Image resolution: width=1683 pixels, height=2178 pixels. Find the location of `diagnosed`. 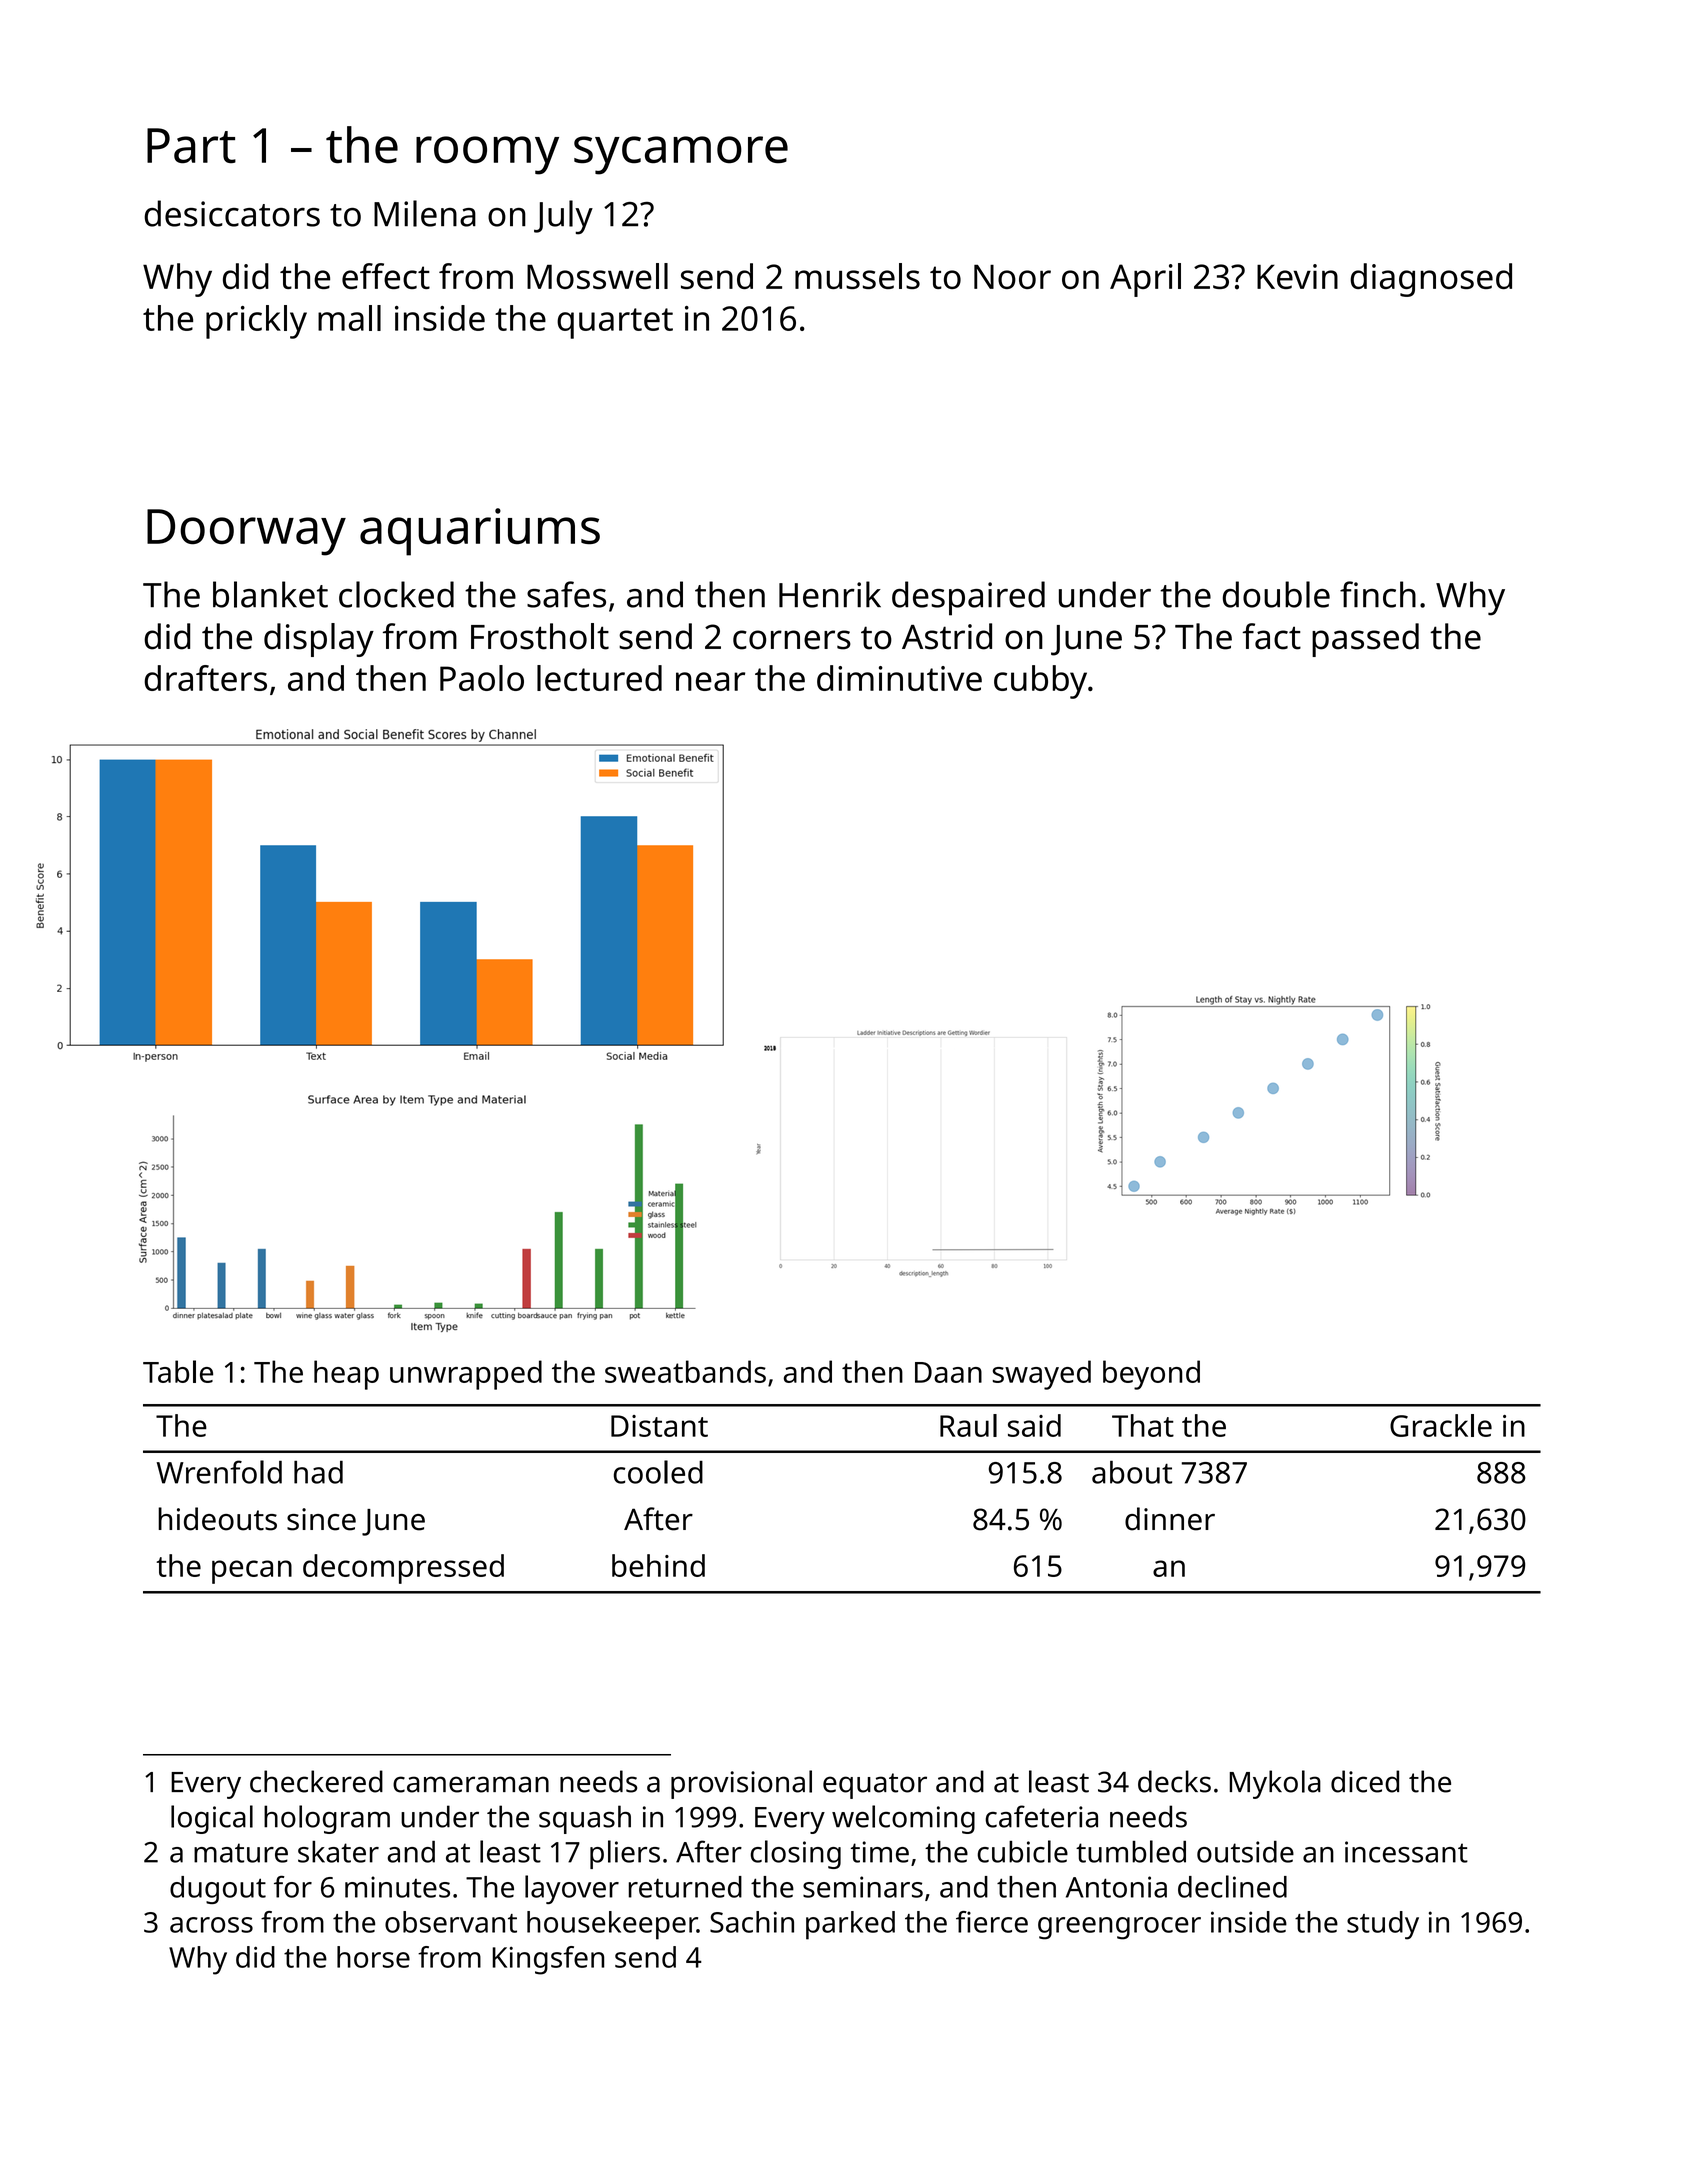

diagnosed is located at coordinates (1431, 280).
